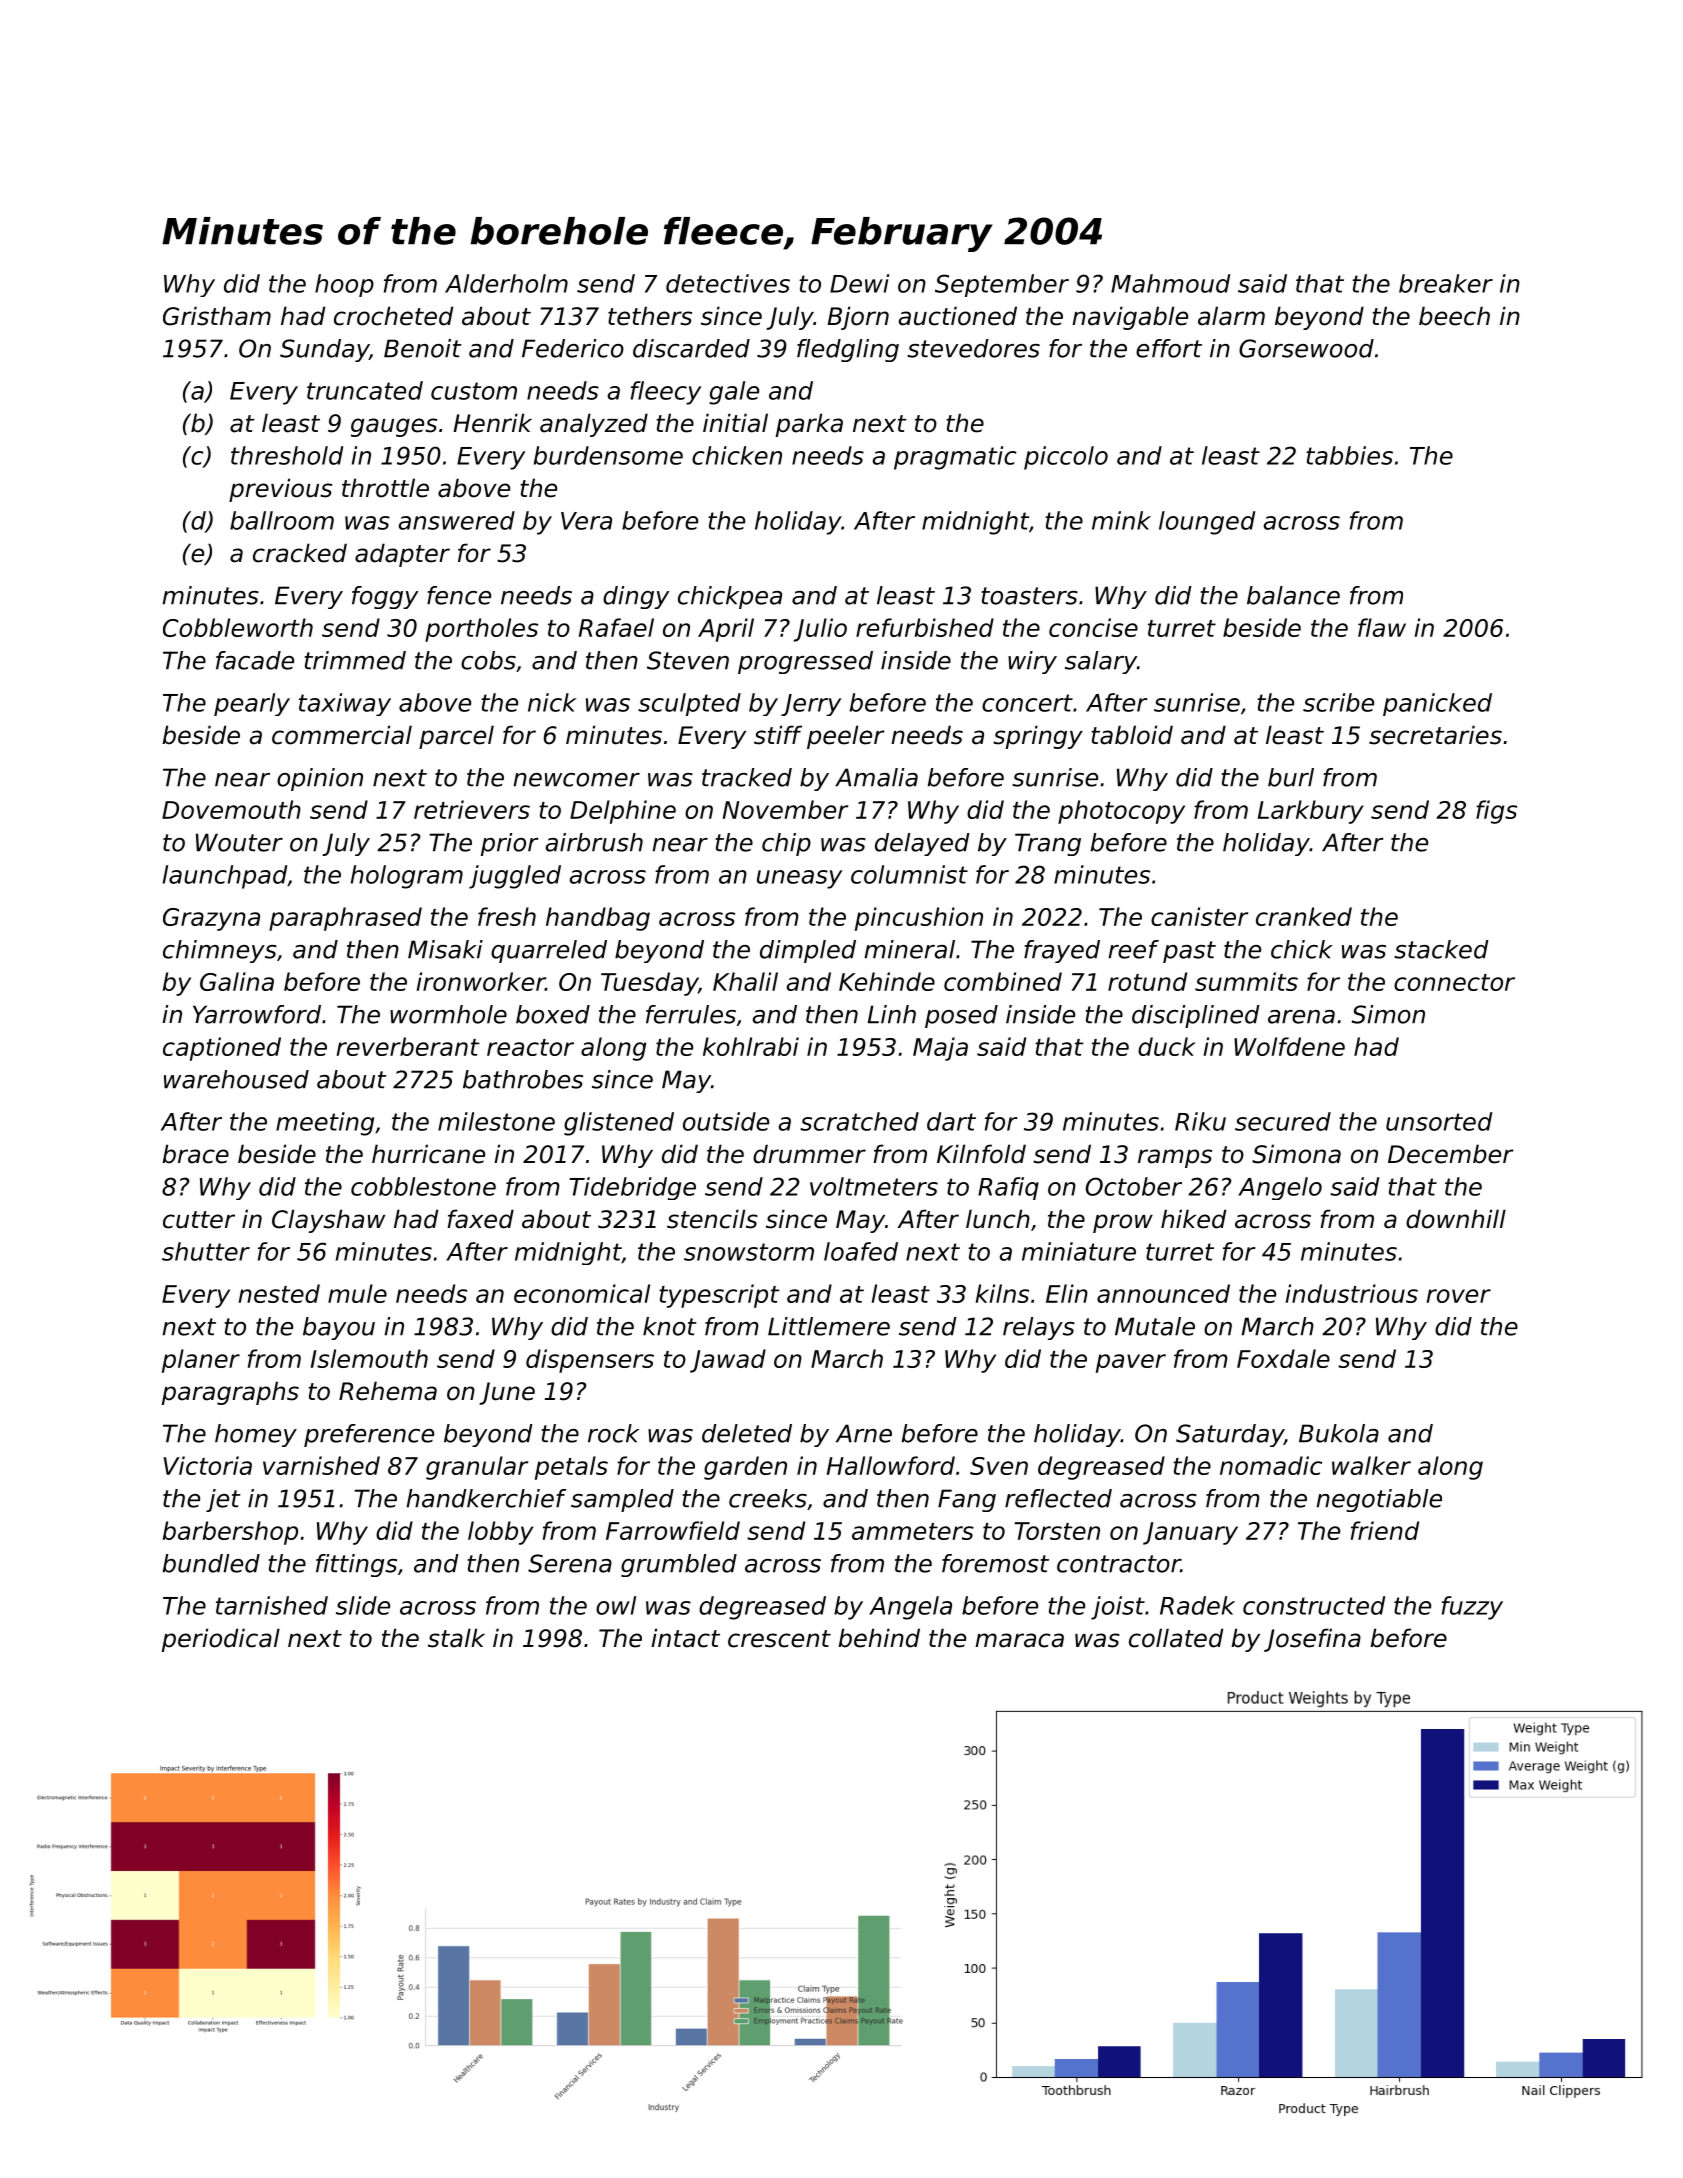 The image size is (1683, 2178). Describe the element at coordinates (211, 919) in the screenshot. I see `Grazyna` at that location.
